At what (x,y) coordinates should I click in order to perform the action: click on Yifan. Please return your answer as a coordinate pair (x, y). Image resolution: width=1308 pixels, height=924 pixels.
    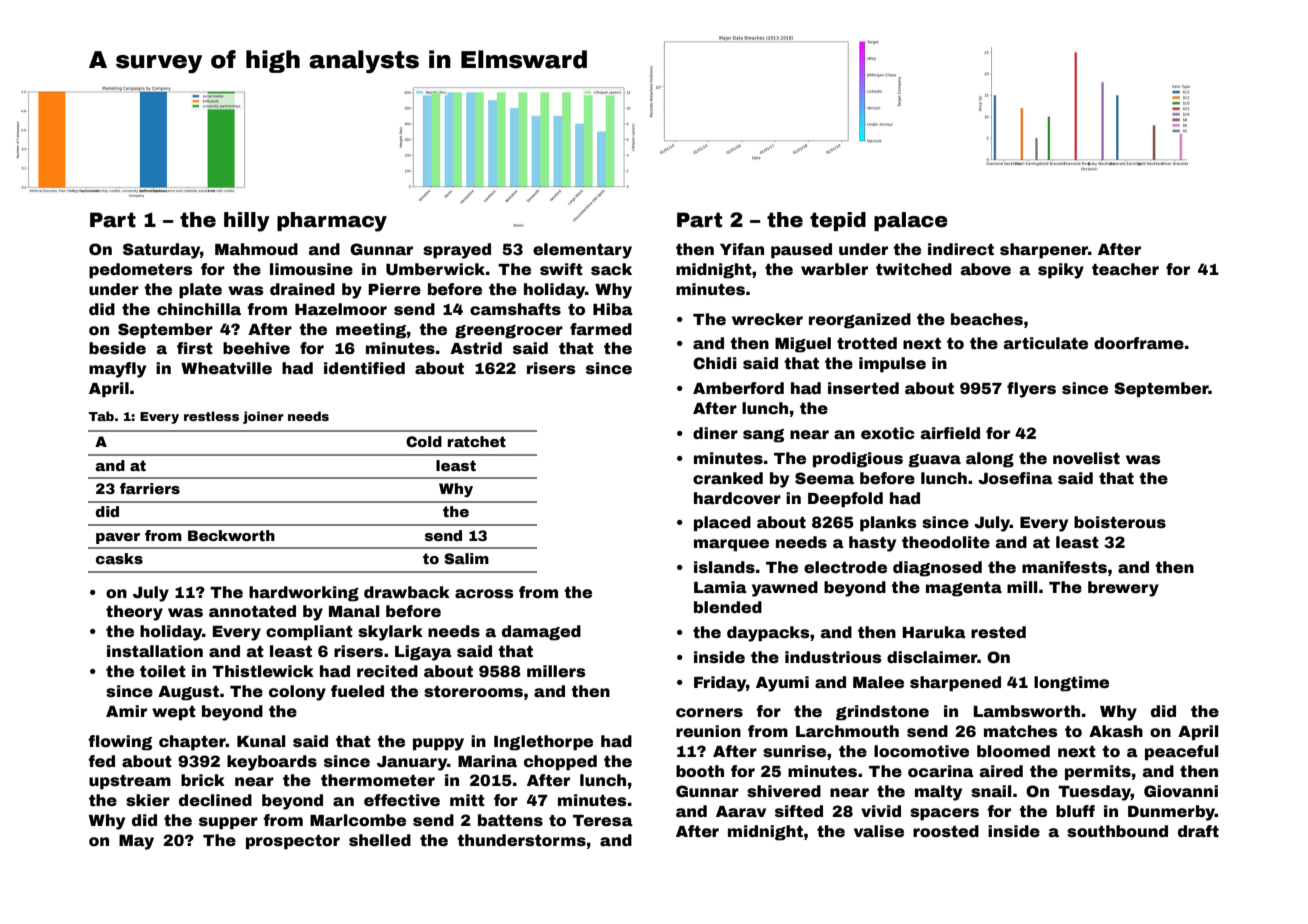
    Looking at the image, I should click on (742, 249).
